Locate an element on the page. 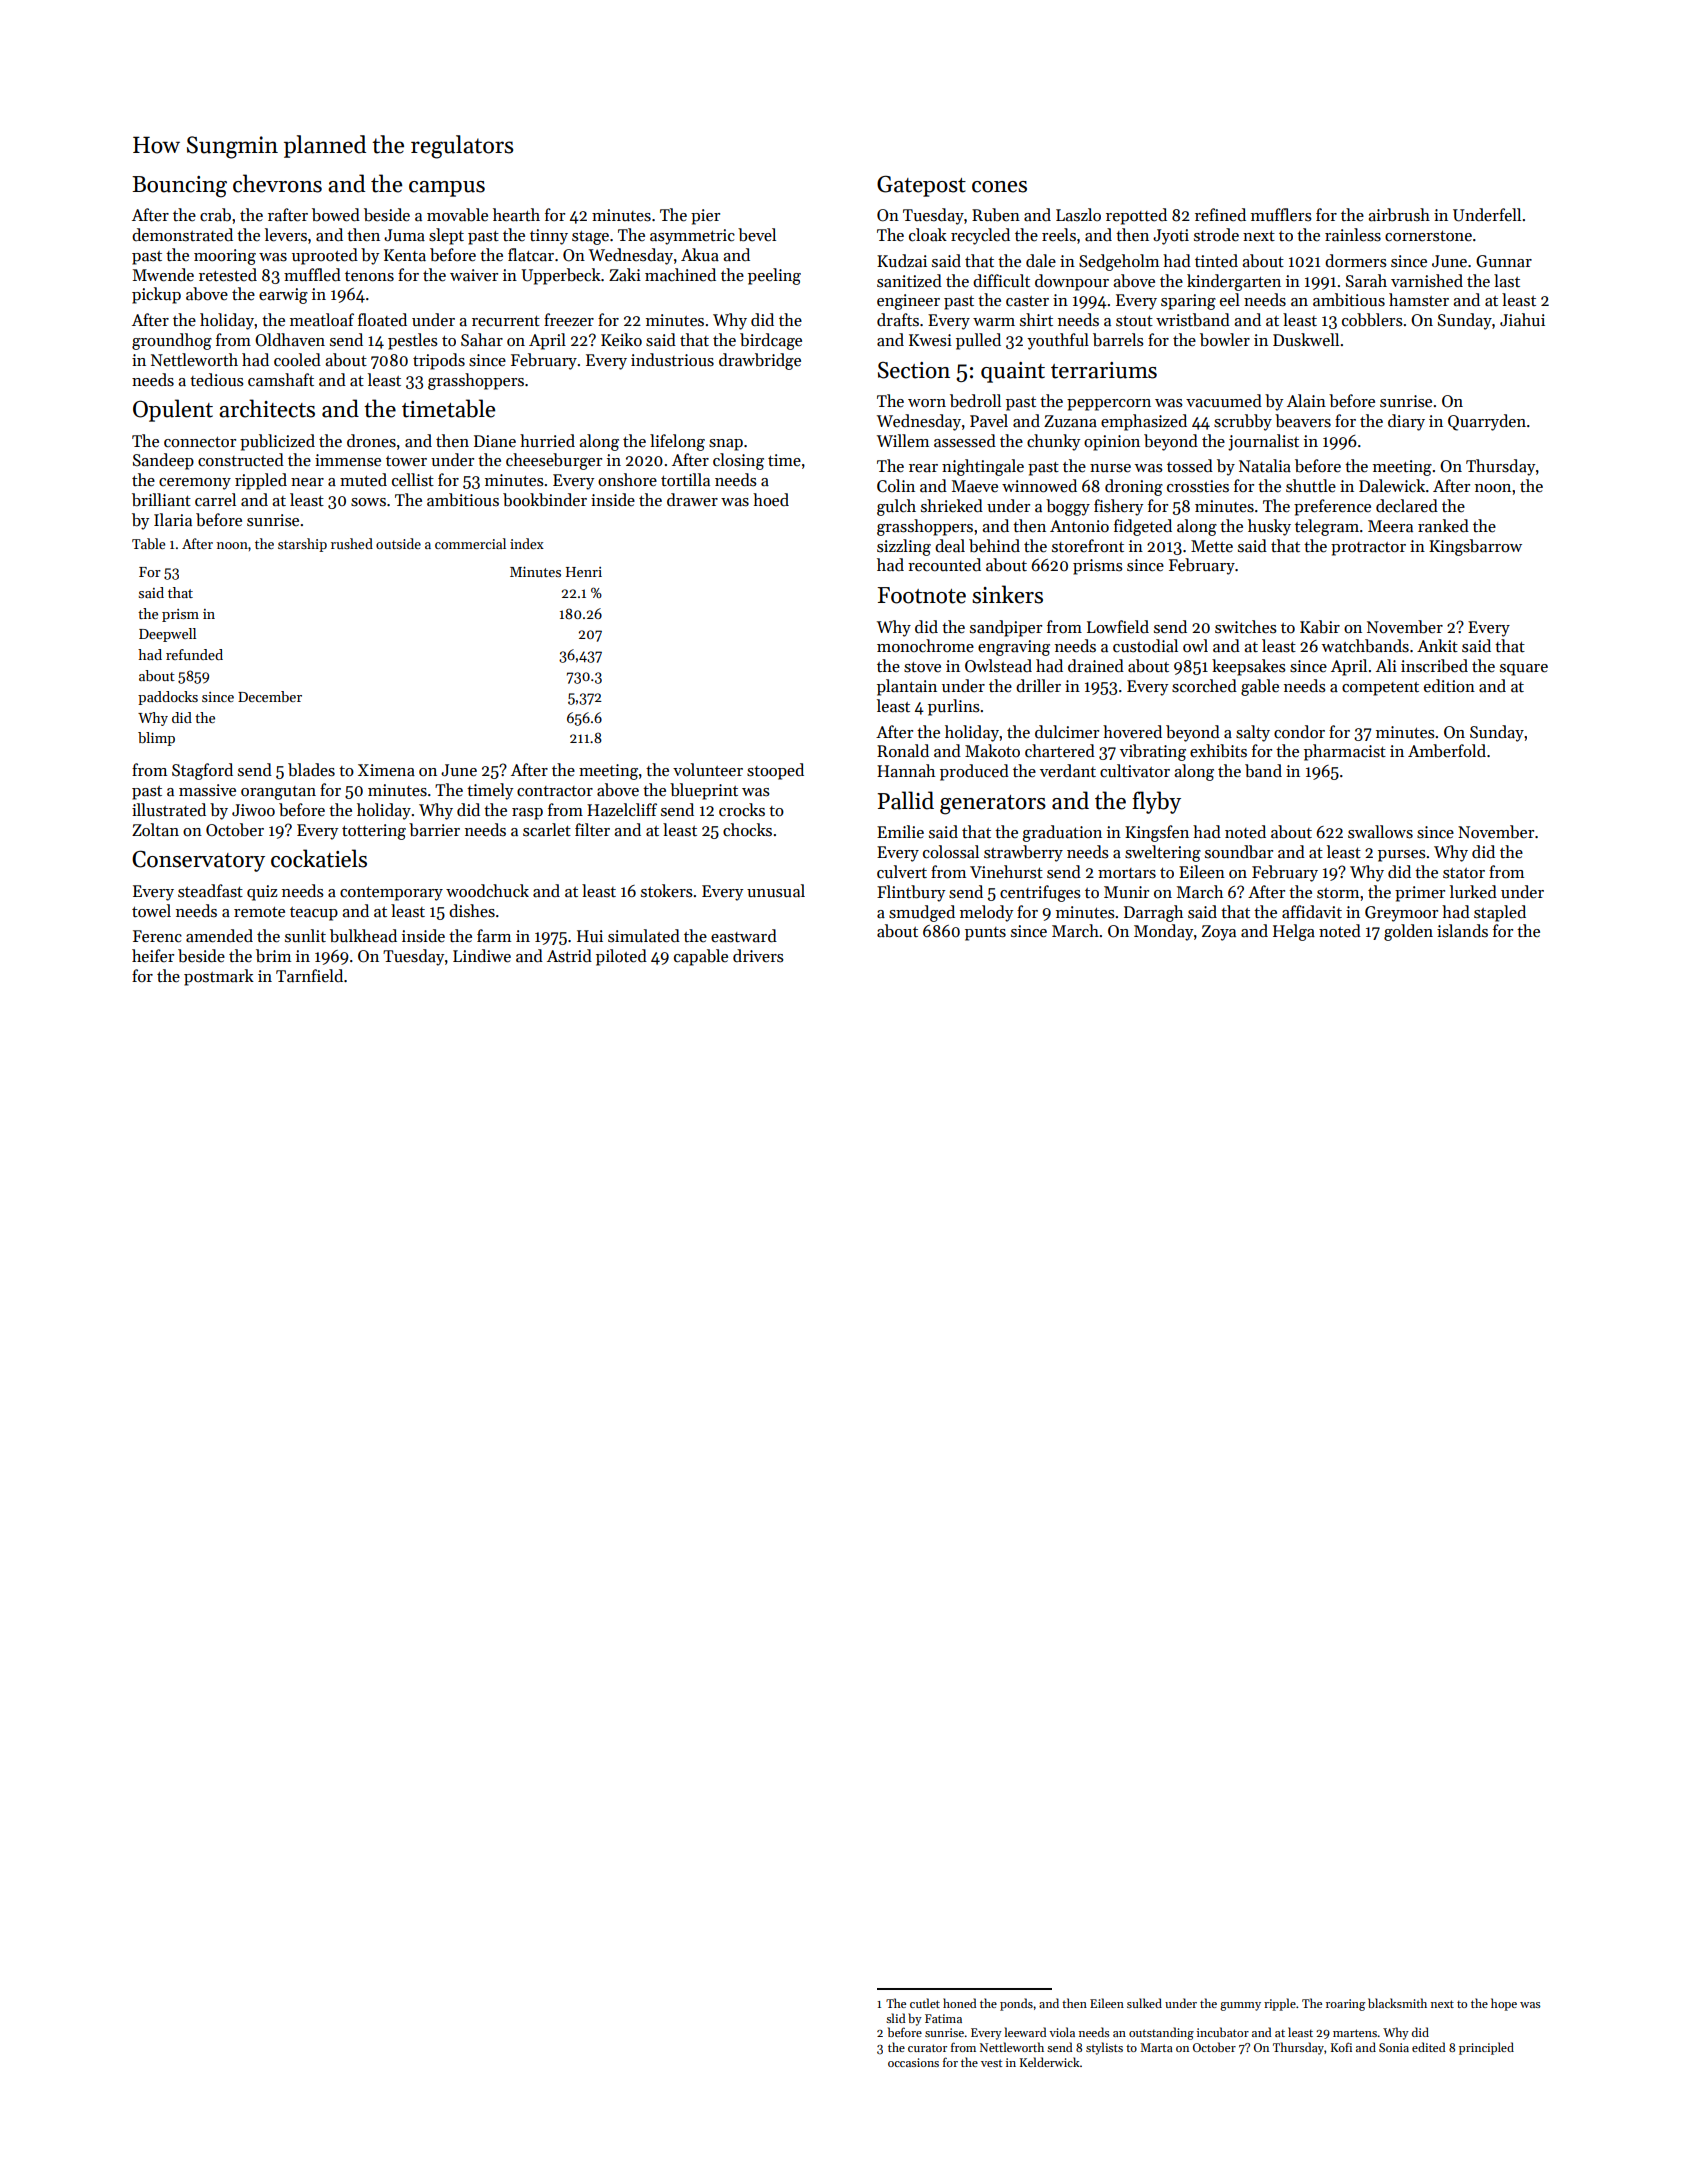  drones is located at coordinates (371, 441).
